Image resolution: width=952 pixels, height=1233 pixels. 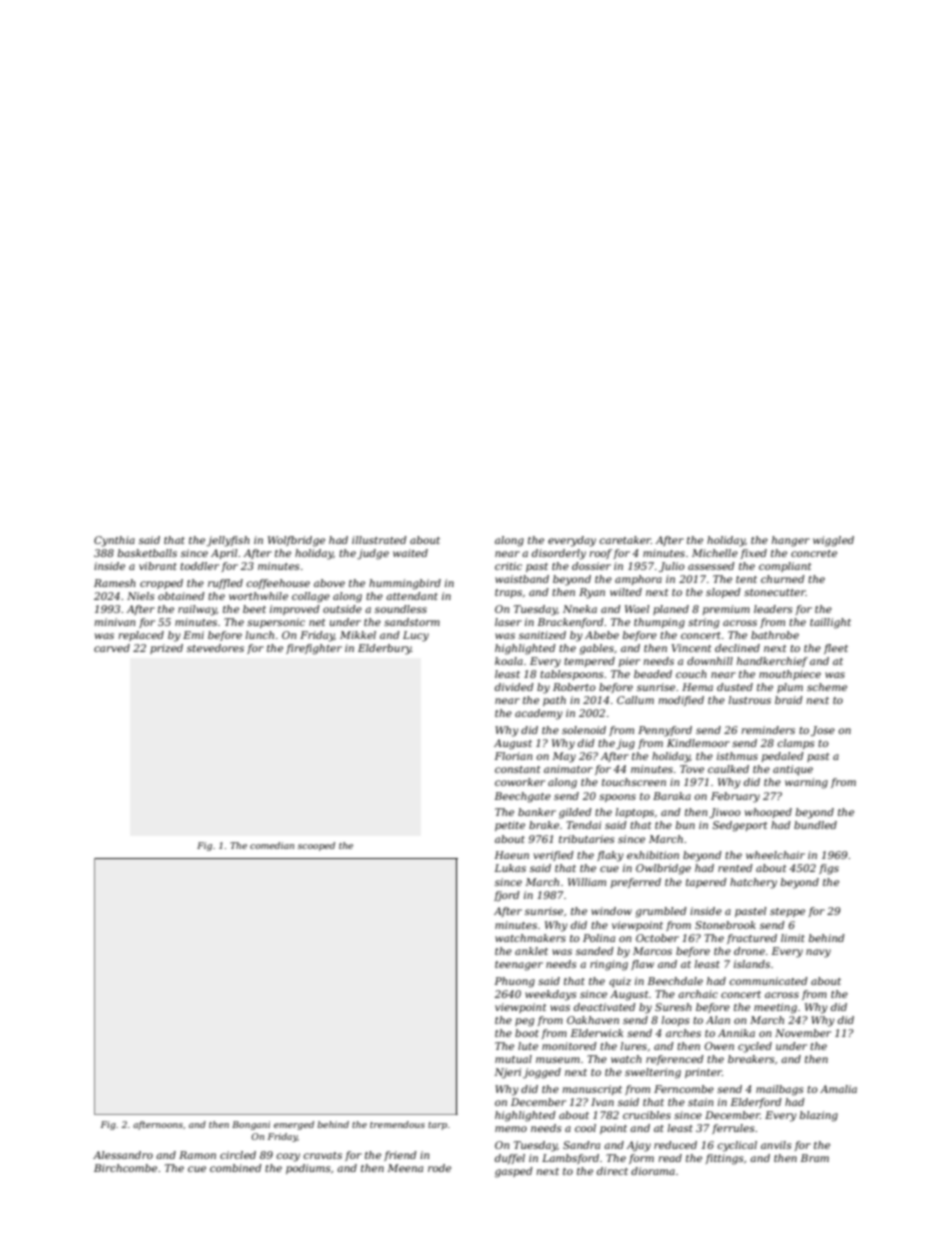 What do you see at coordinates (228, 541) in the screenshot?
I see `jellyfish` at bounding box center [228, 541].
